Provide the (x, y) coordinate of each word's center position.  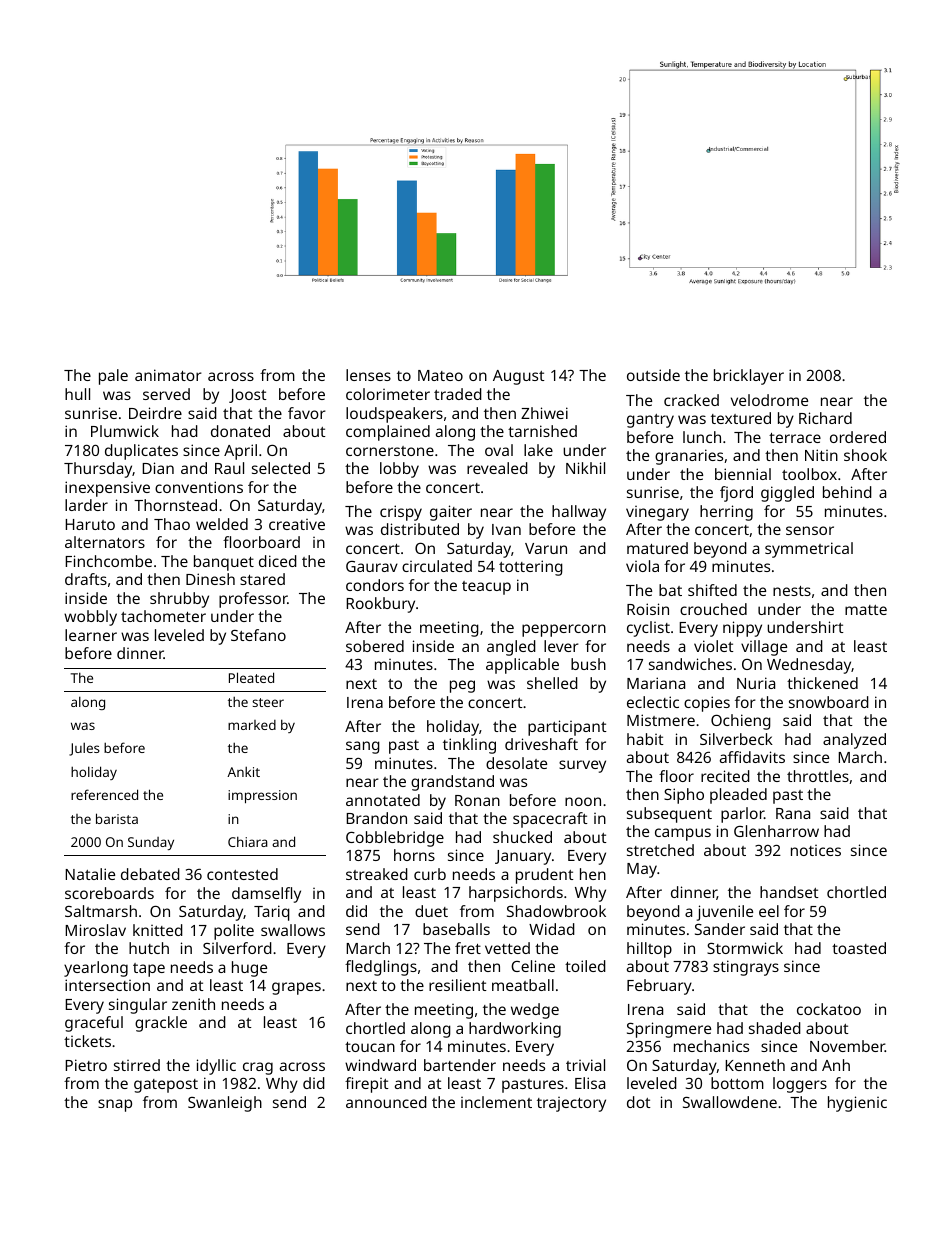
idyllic (216, 1067)
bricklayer (749, 377)
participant (567, 728)
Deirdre (155, 413)
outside (653, 375)
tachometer (163, 616)
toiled (585, 966)
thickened (822, 683)
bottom (737, 1083)
